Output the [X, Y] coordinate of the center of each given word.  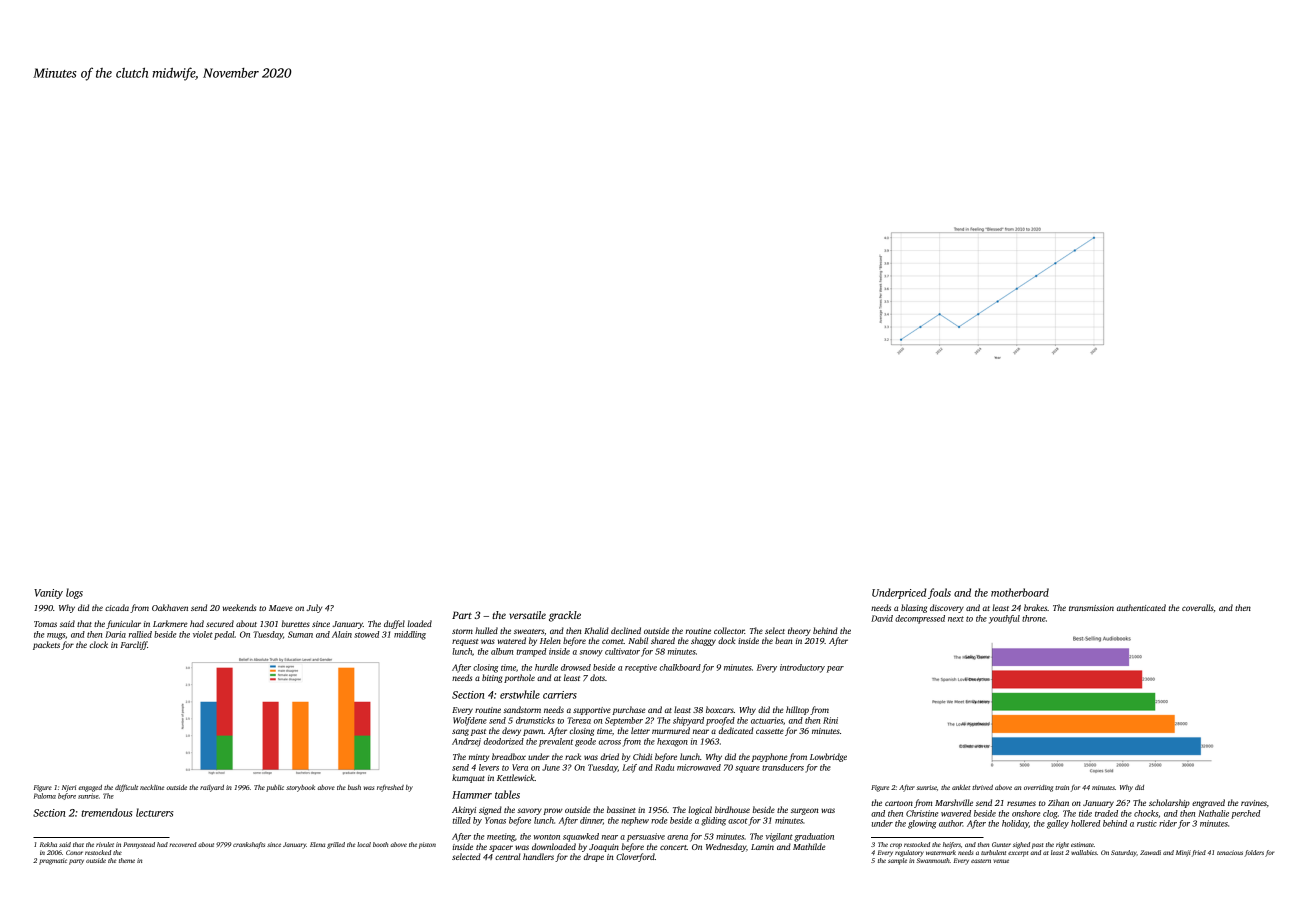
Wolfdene [470, 721]
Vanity [48, 594]
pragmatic [53, 861]
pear [835, 669]
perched [1245, 814]
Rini [830, 720]
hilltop [797, 710]
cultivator [622, 651]
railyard [212, 788]
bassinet [621, 809]
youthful [1004, 619]
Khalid [596, 630]
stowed [366, 634]
